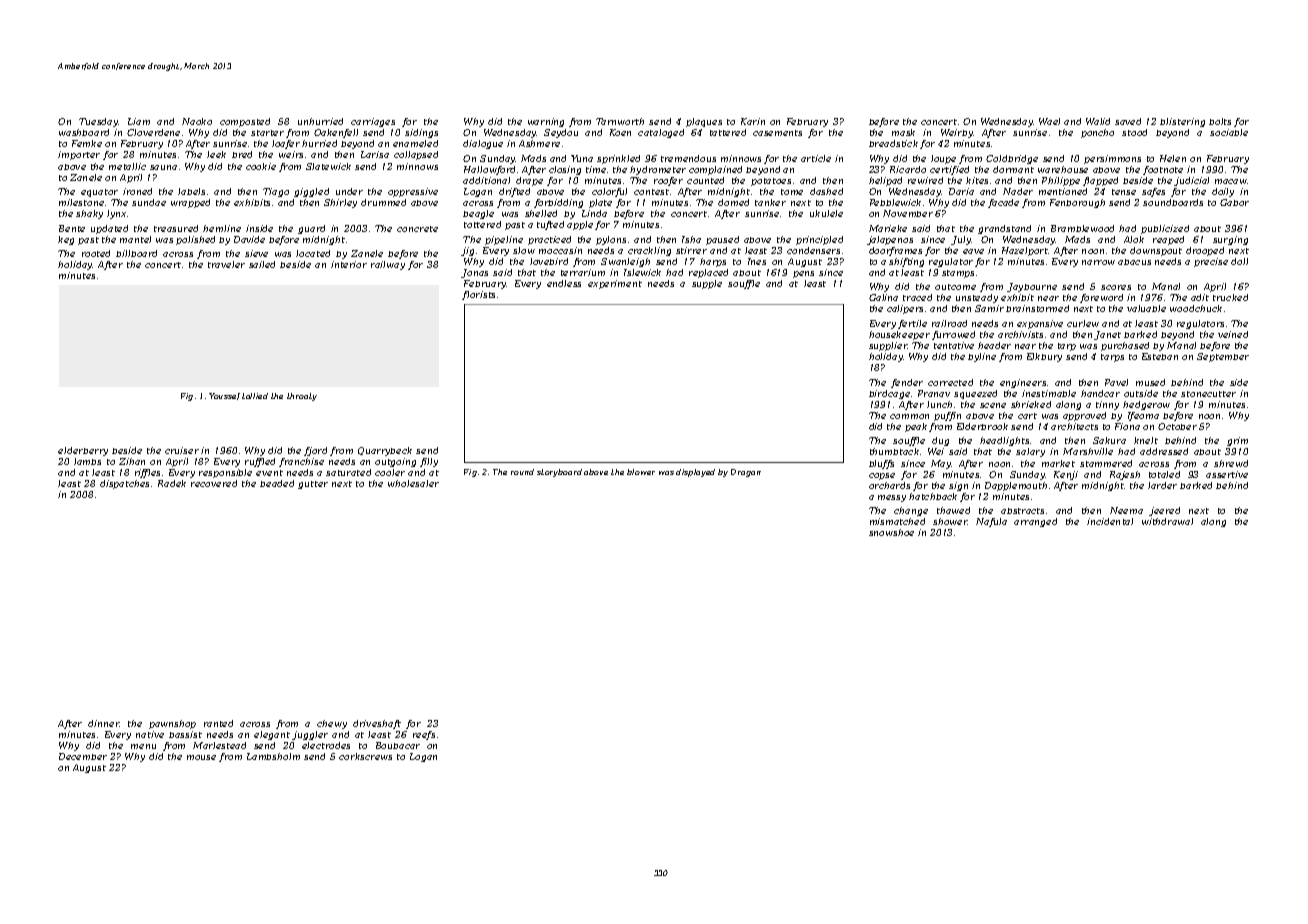 This document has height=924, width=1308. Describe the element at coordinates (816, 158) in the document. I see `article` at that location.
